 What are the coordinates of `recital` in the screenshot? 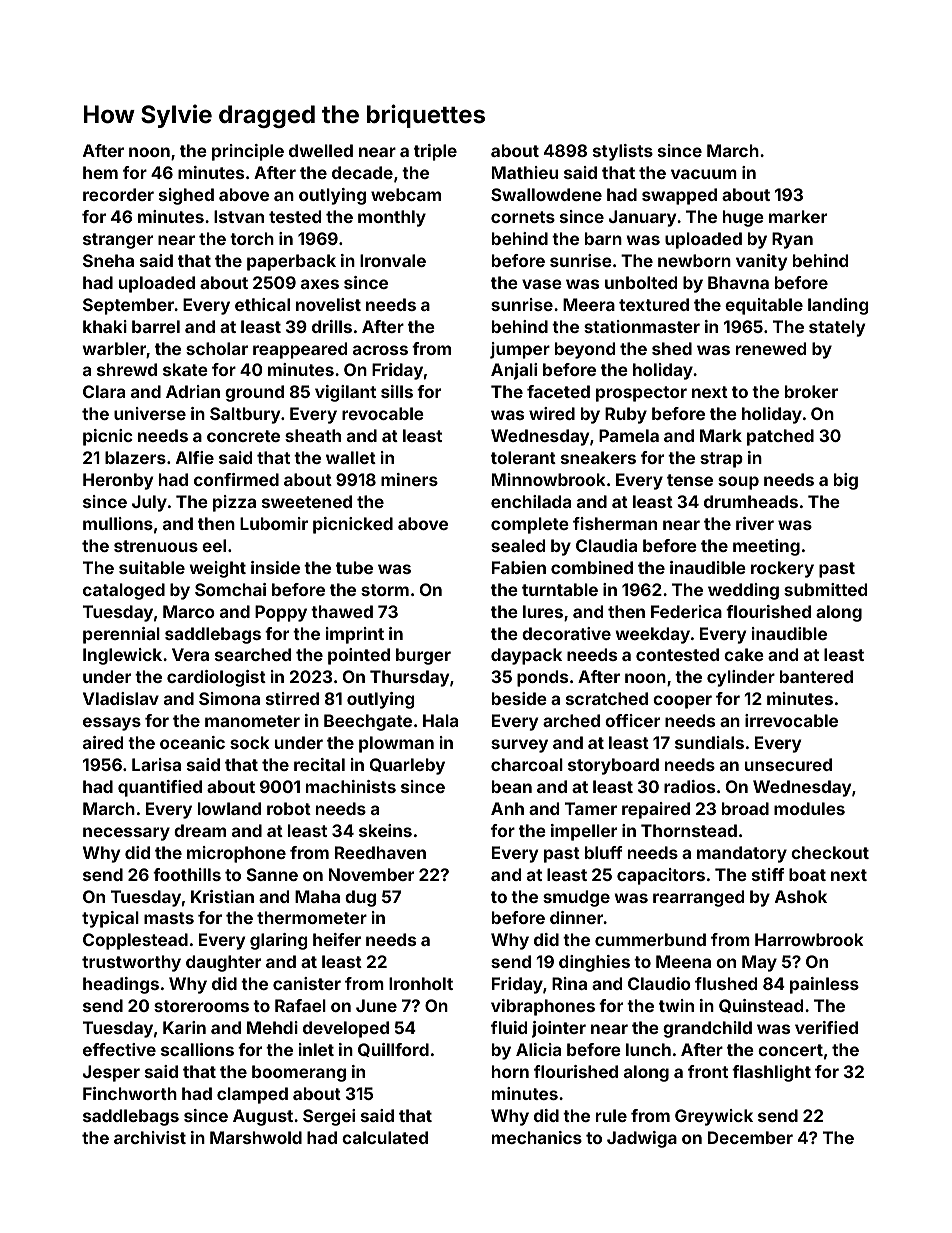 It's located at (319, 764).
